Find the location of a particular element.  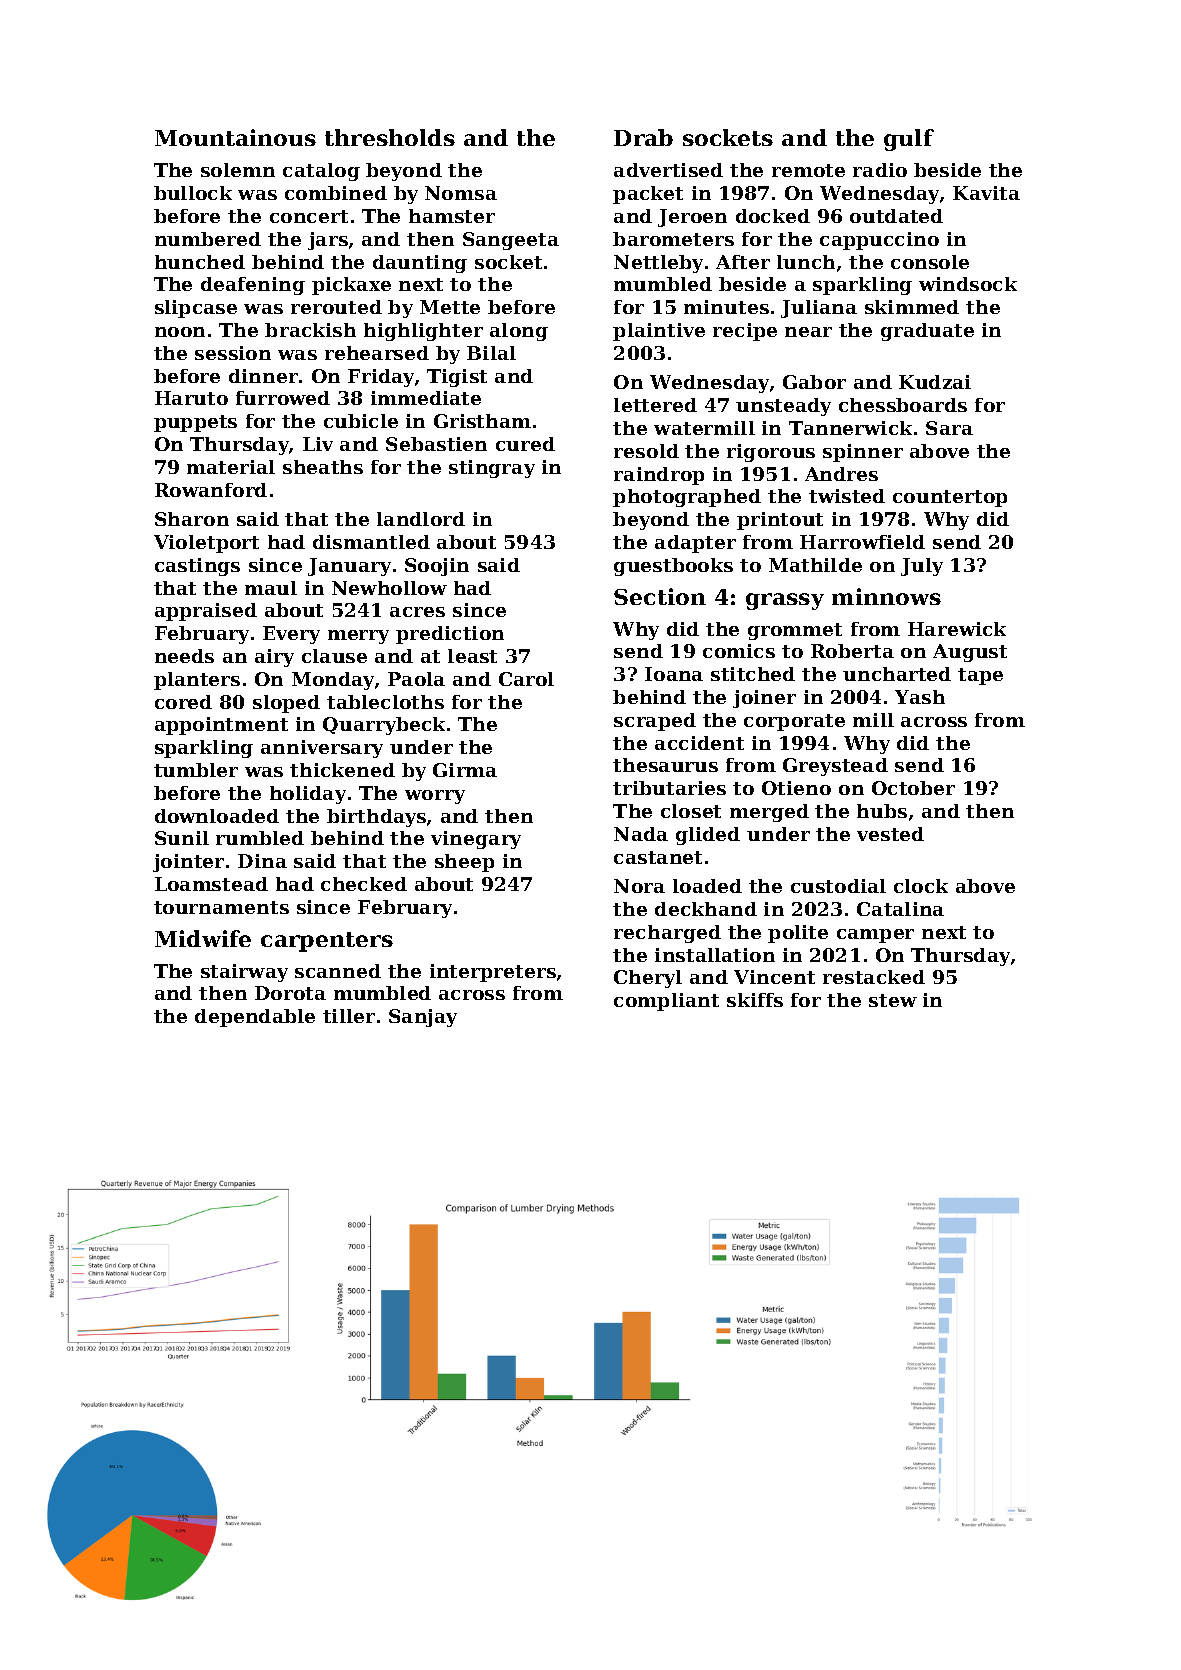

dependable is located at coordinates (255, 1018).
